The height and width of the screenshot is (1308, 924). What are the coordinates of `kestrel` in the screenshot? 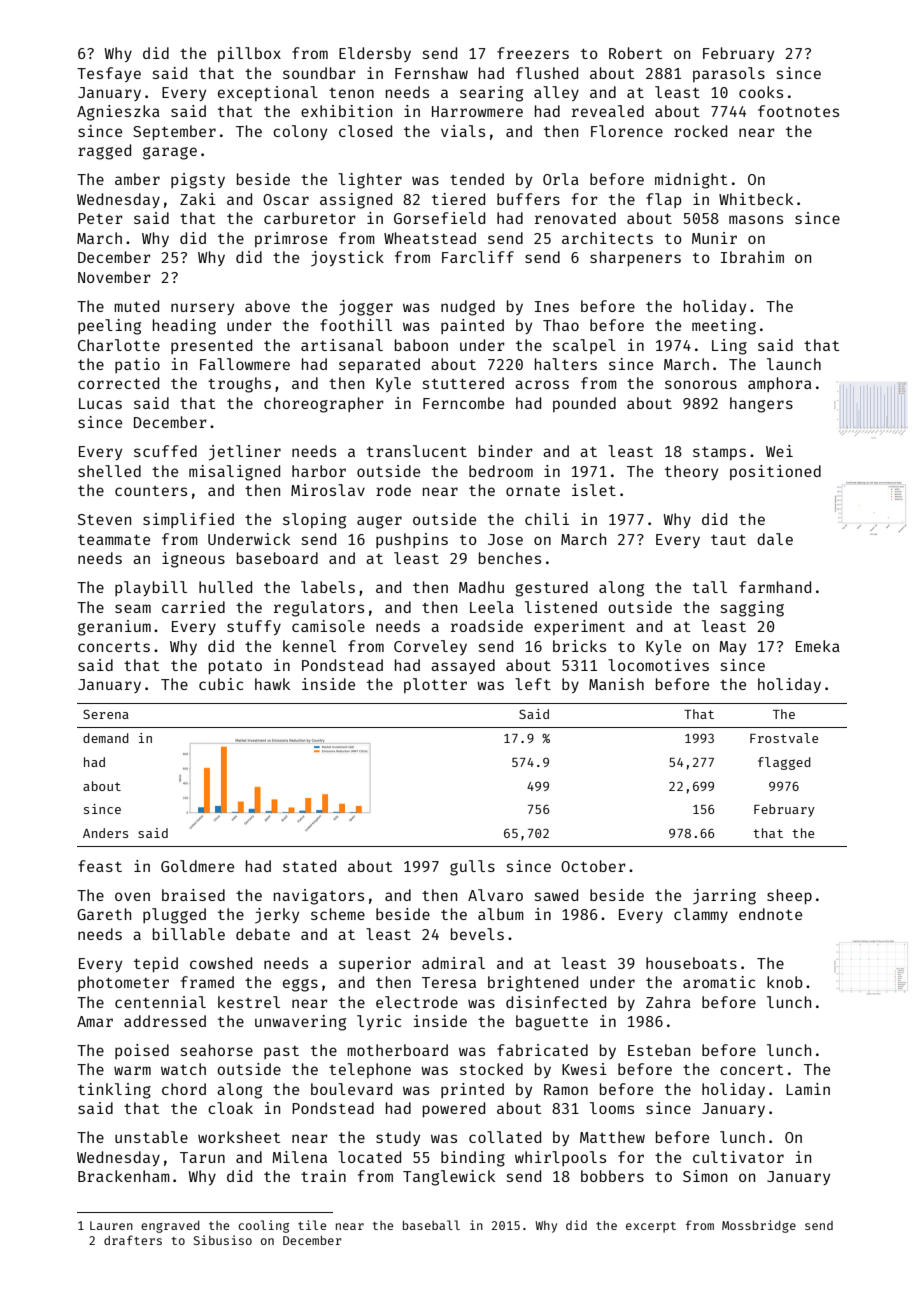 It's located at (249, 1002).
